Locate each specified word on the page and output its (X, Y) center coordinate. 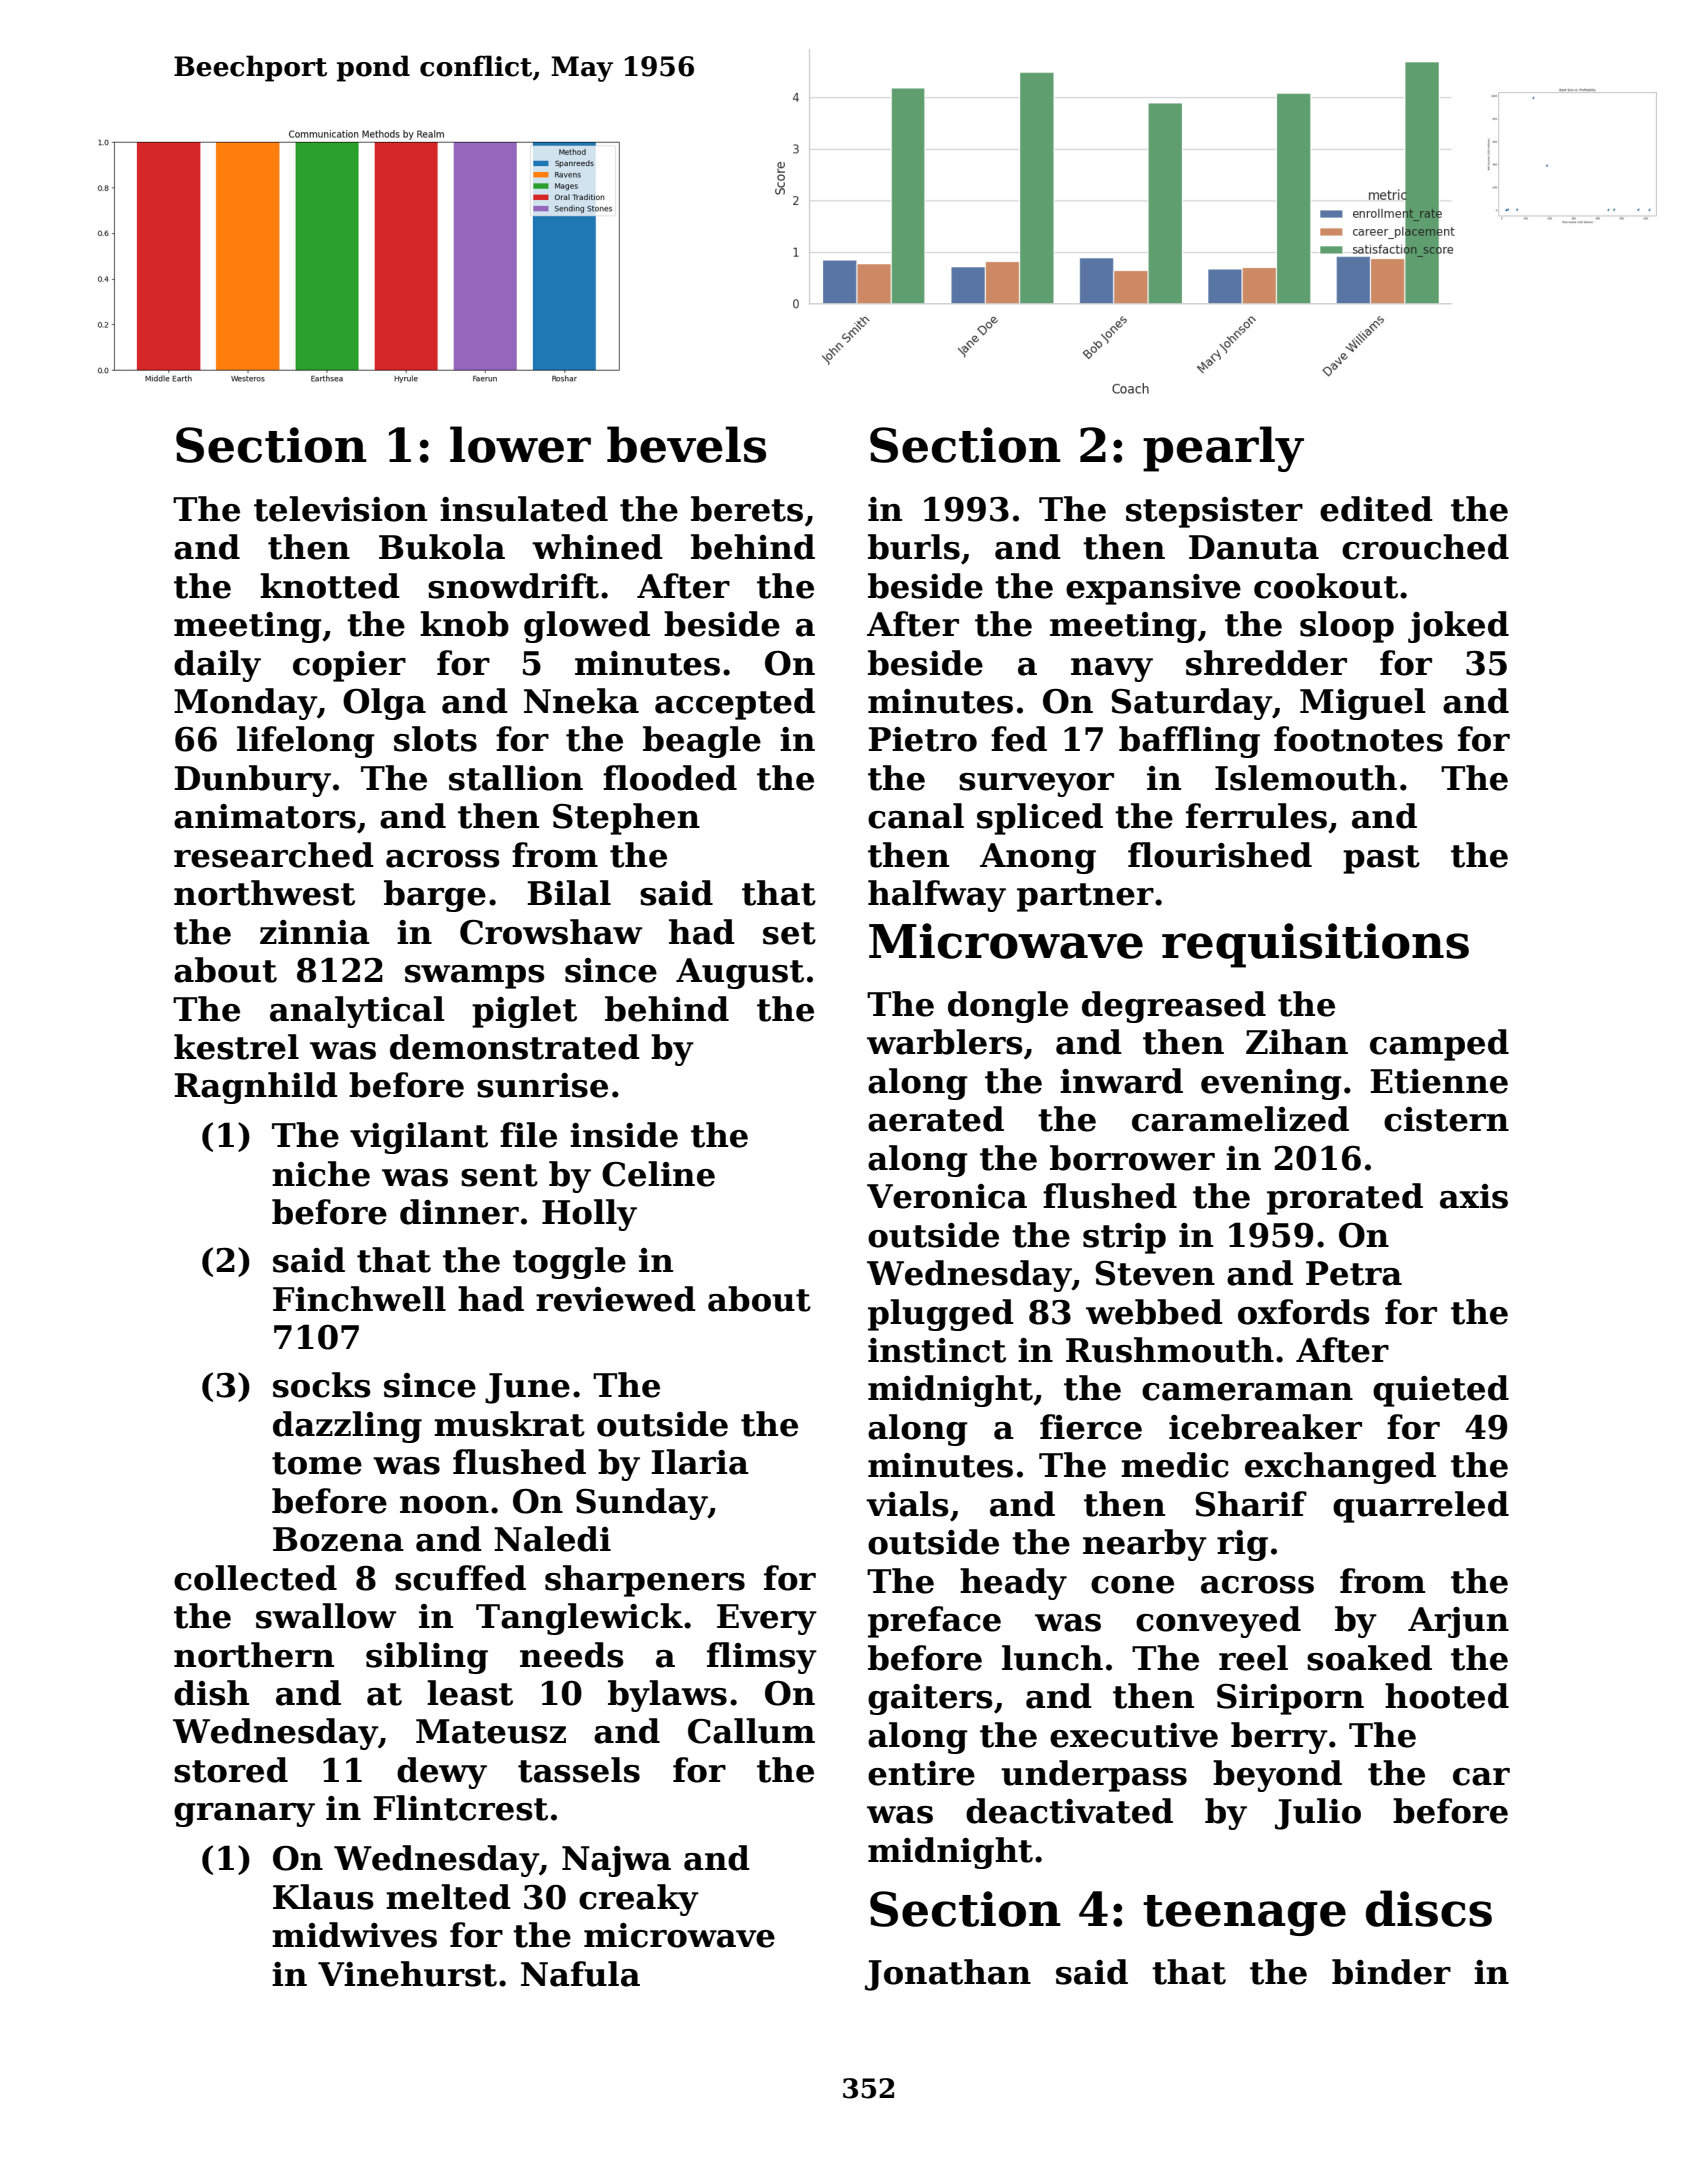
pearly (1223, 449)
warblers (945, 1042)
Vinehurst (407, 1974)
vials (907, 1504)
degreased (1174, 1007)
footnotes (1358, 739)
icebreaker (1265, 1427)
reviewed (616, 1299)
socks (322, 1385)
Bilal (569, 893)
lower (520, 444)
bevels (686, 444)
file (528, 1135)
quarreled (1421, 1507)
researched (274, 855)
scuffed (460, 1578)
